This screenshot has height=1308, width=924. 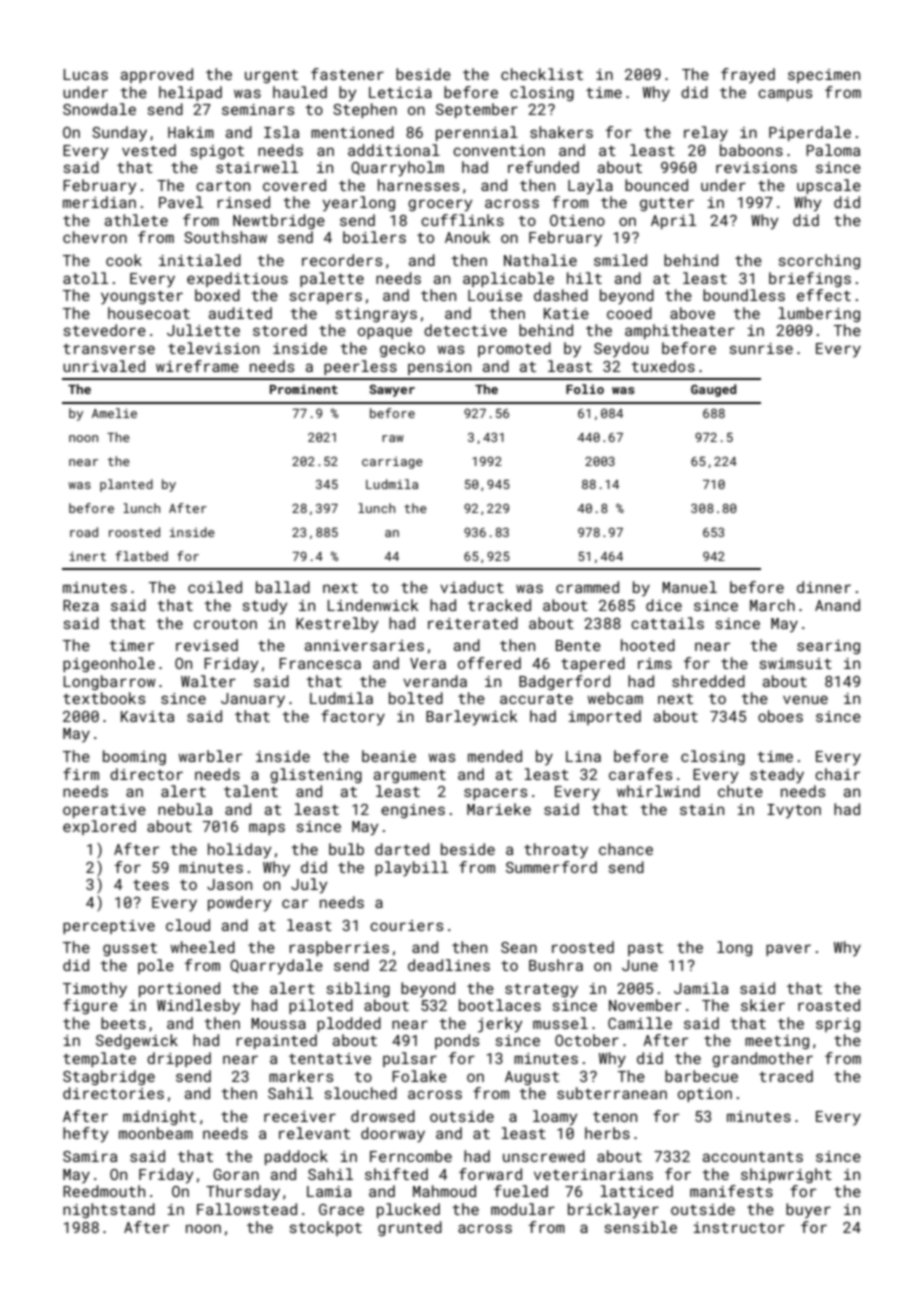 I want to click on deadlines, so click(x=449, y=965).
